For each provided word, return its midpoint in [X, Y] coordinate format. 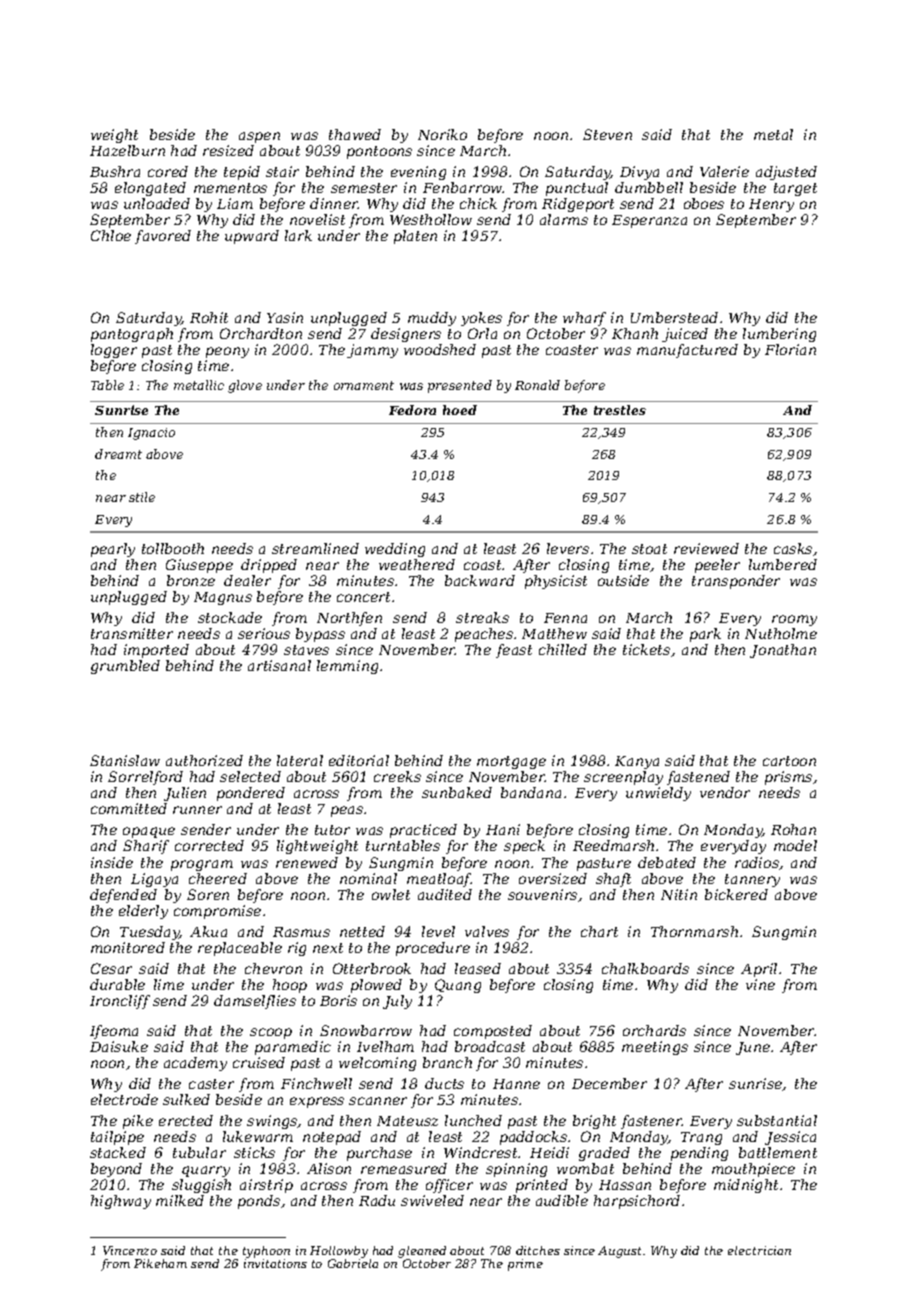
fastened [698, 778]
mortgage [511, 762]
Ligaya [154, 880]
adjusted [786, 173]
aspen [259, 137]
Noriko [442, 134]
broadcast [490, 1046]
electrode [124, 1099]
